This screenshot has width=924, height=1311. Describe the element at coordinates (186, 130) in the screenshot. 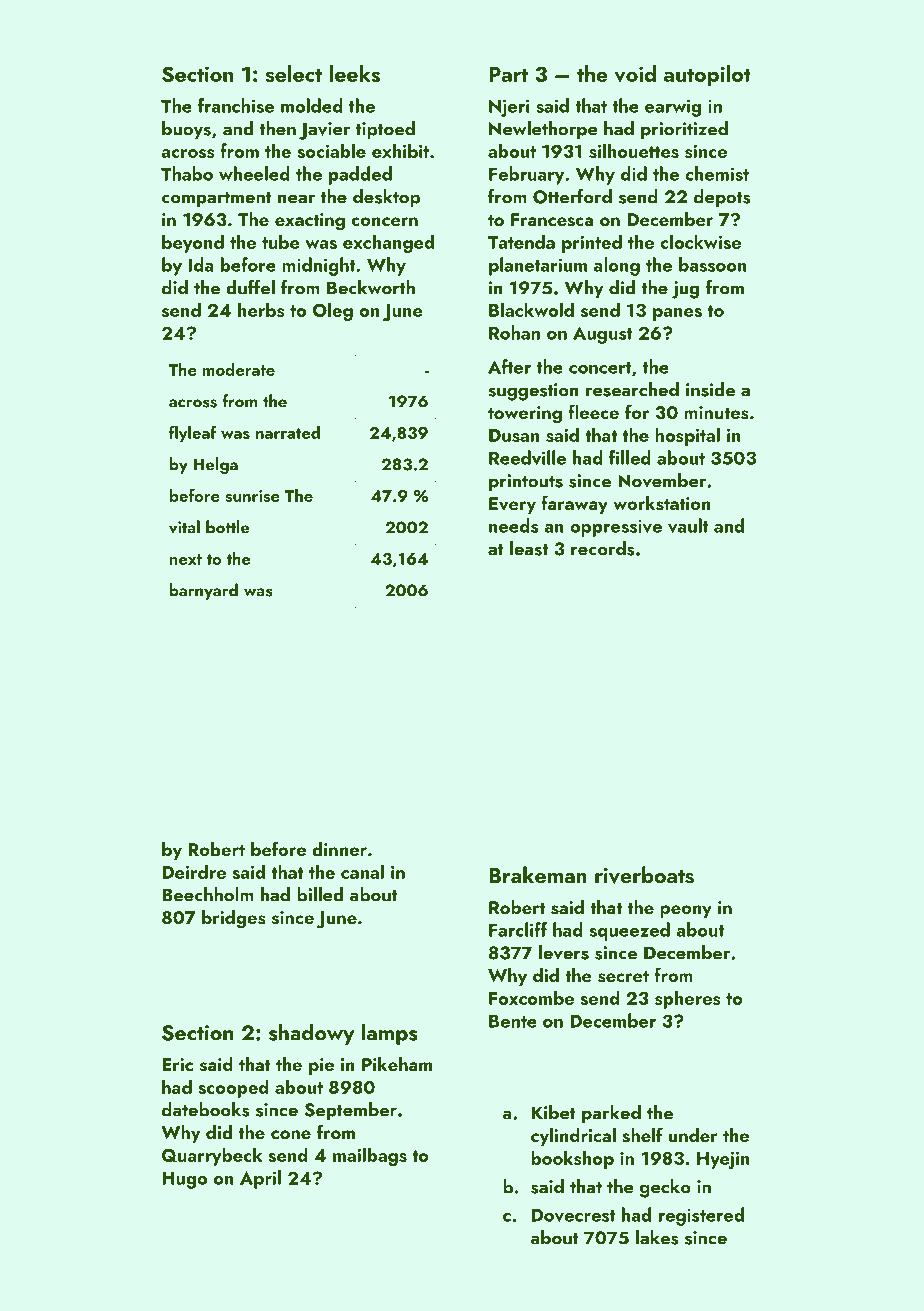

I see `buoys` at that location.
